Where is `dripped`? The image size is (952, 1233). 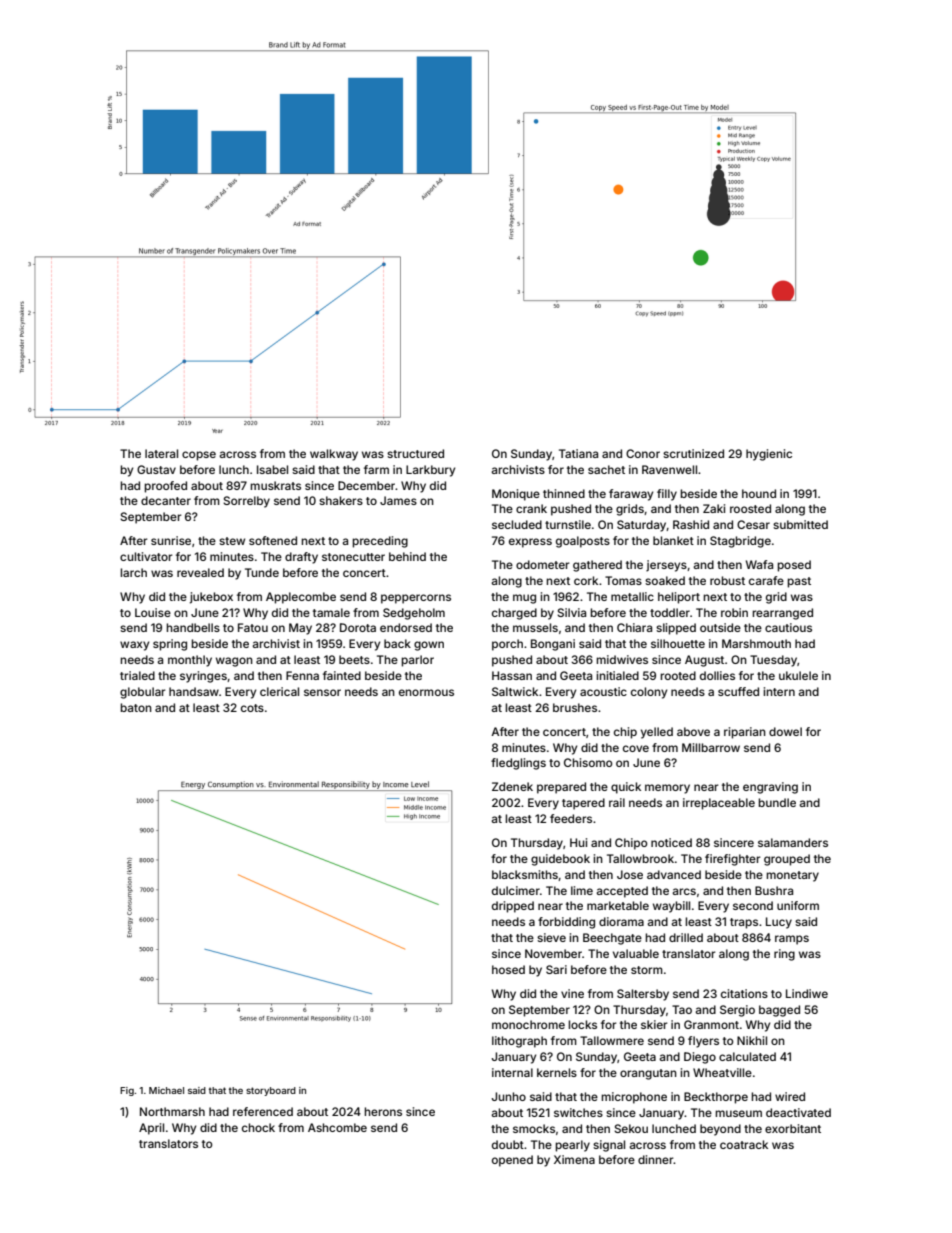 dripped is located at coordinates (513, 907).
